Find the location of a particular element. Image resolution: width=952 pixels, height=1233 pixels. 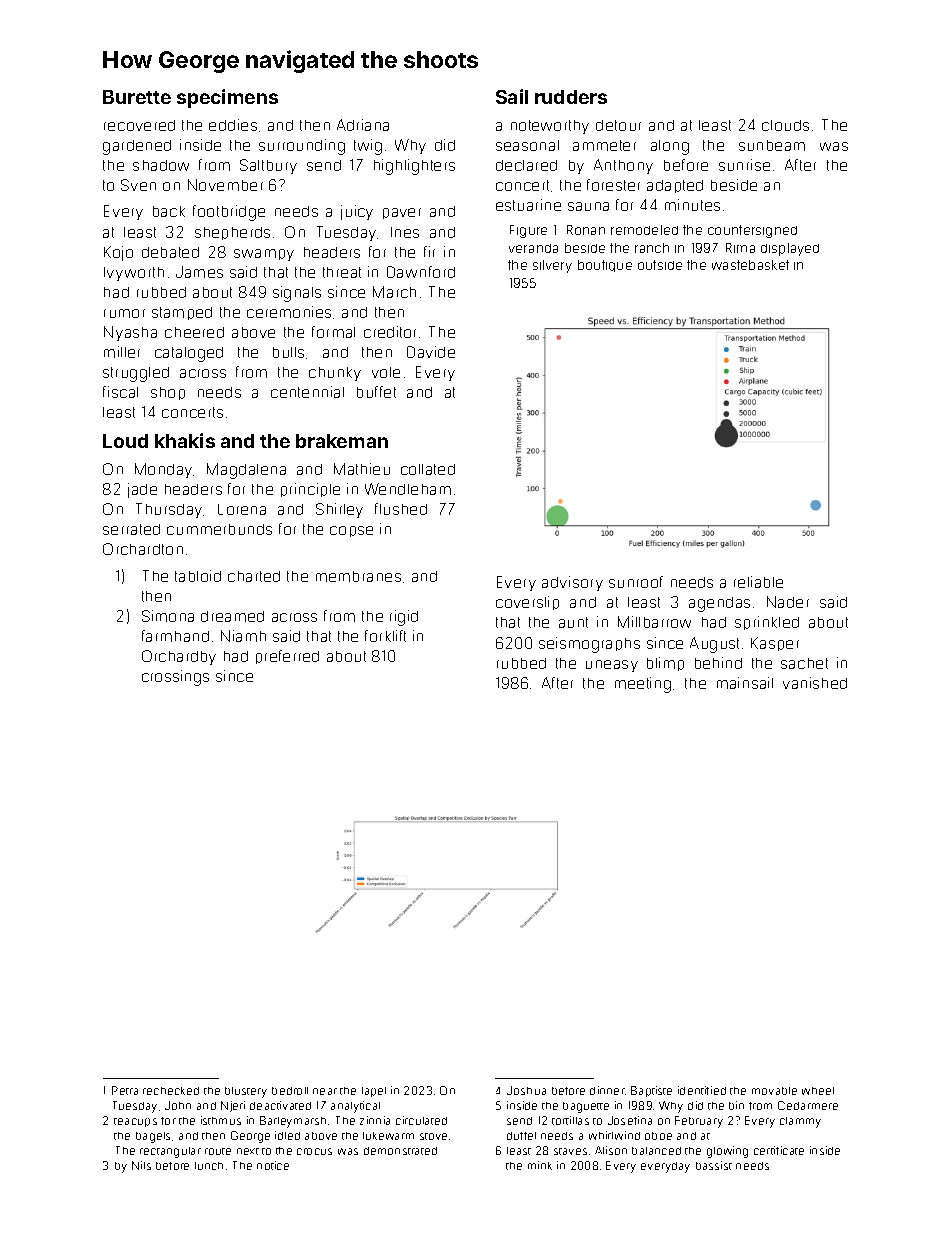

jade is located at coordinates (142, 490).
